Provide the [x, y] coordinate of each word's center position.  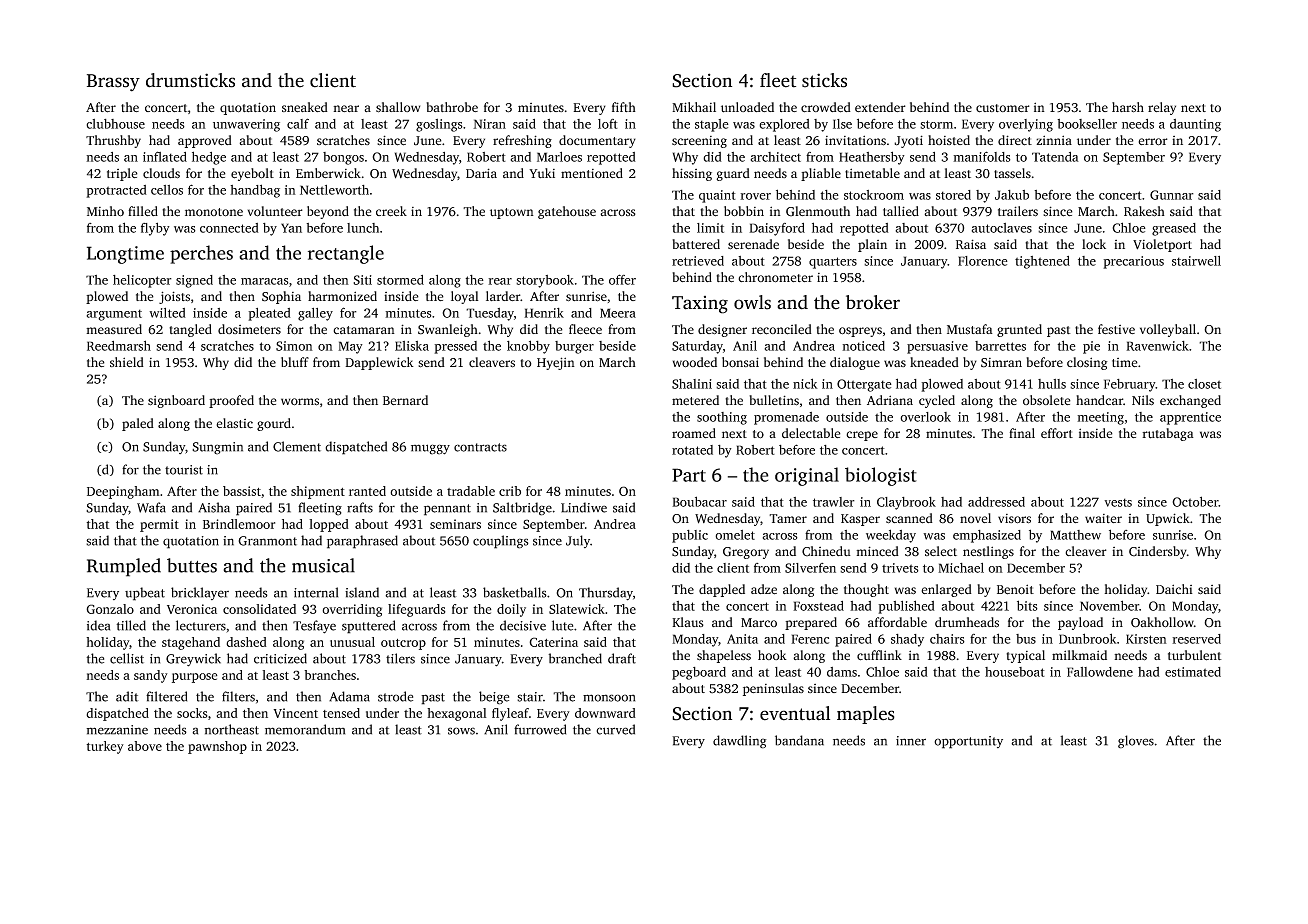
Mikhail [694, 107]
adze [764, 589]
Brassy [113, 83]
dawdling [740, 742]
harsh [1128, 107]
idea [98, 625]
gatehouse [567, 212]
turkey [105, 747]
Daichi [1174, 589]
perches [201, 254]
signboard [176, 401]
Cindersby [1158, 552]
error [1153, 142]
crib [510, 491]
